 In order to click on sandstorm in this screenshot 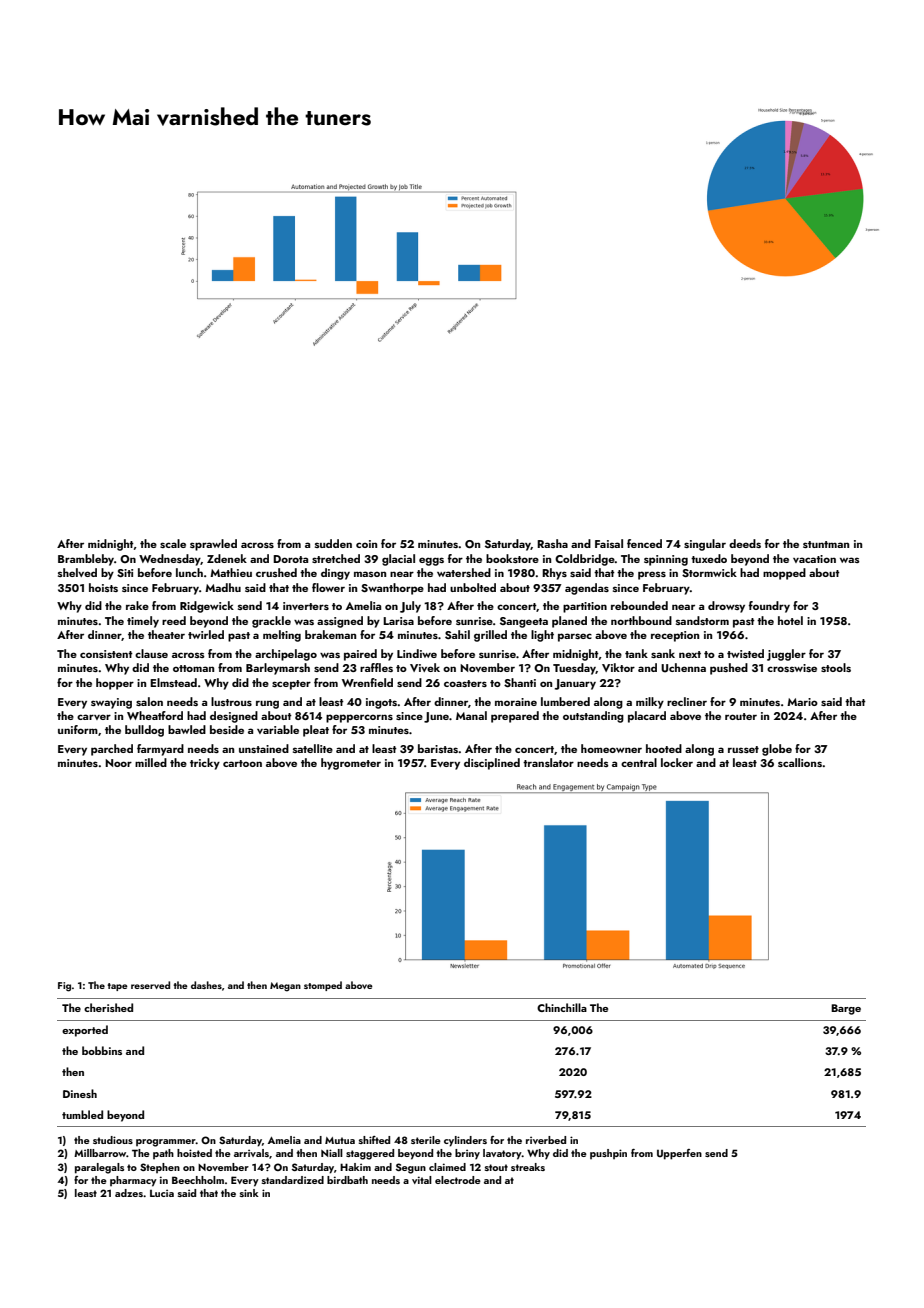, I will do `click(702, 620)`.
